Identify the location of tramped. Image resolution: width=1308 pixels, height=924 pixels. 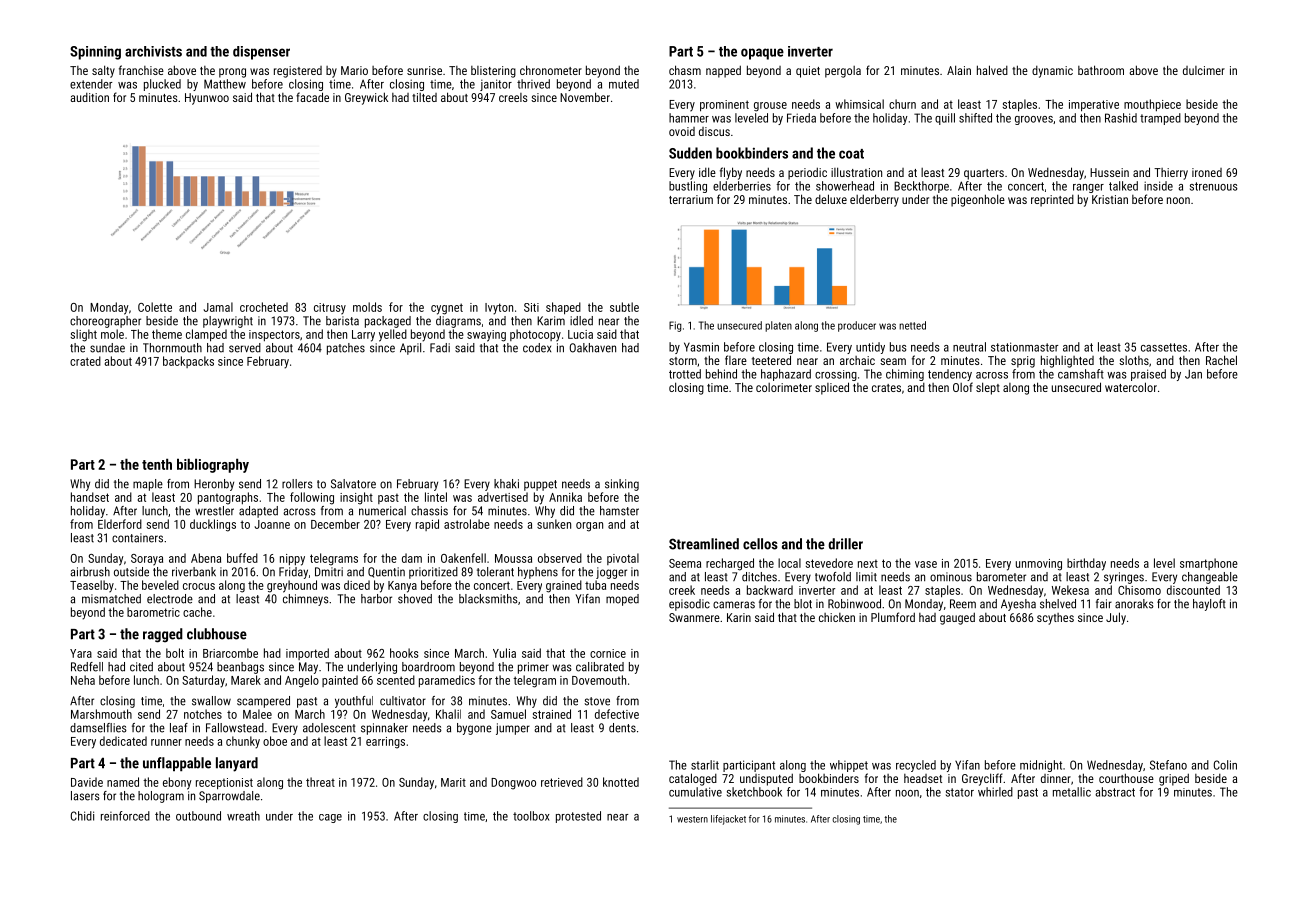
(1160, 119).
